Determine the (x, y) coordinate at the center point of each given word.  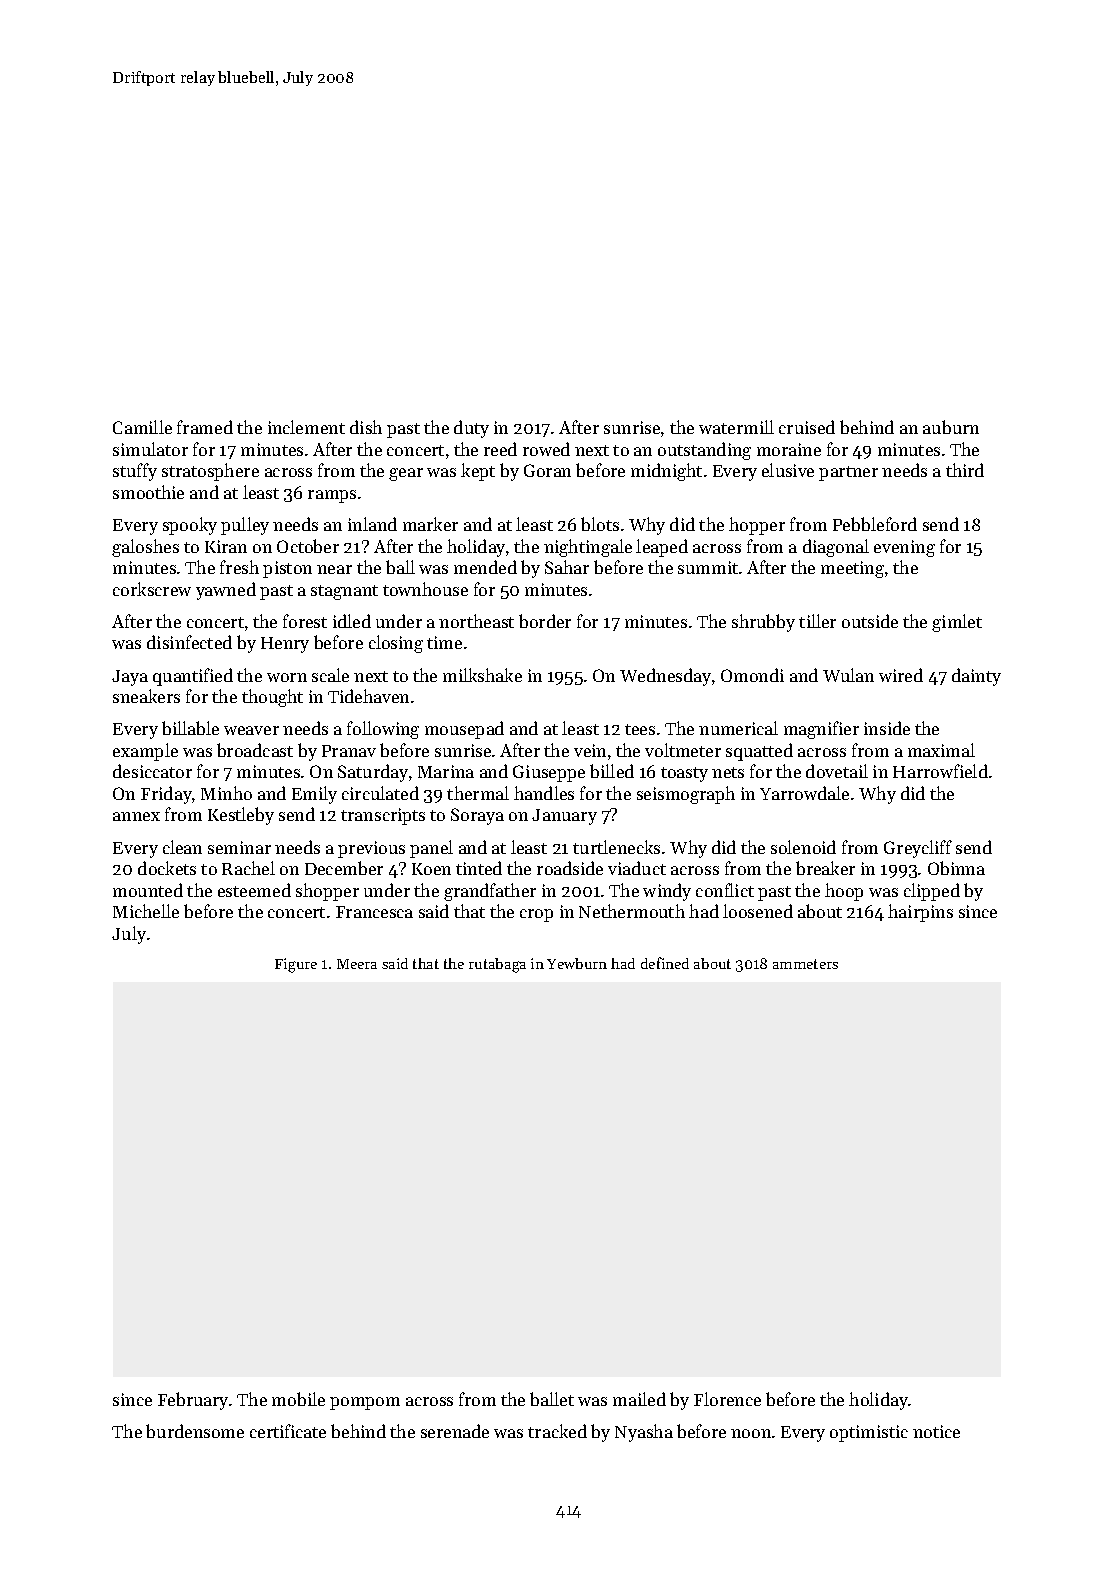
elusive (788, 470)
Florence (727, 1399)
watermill (736, 427)
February (193, 1401)
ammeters (805, 964)
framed (205, 427)
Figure (296, 965)
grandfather (490, 892)
